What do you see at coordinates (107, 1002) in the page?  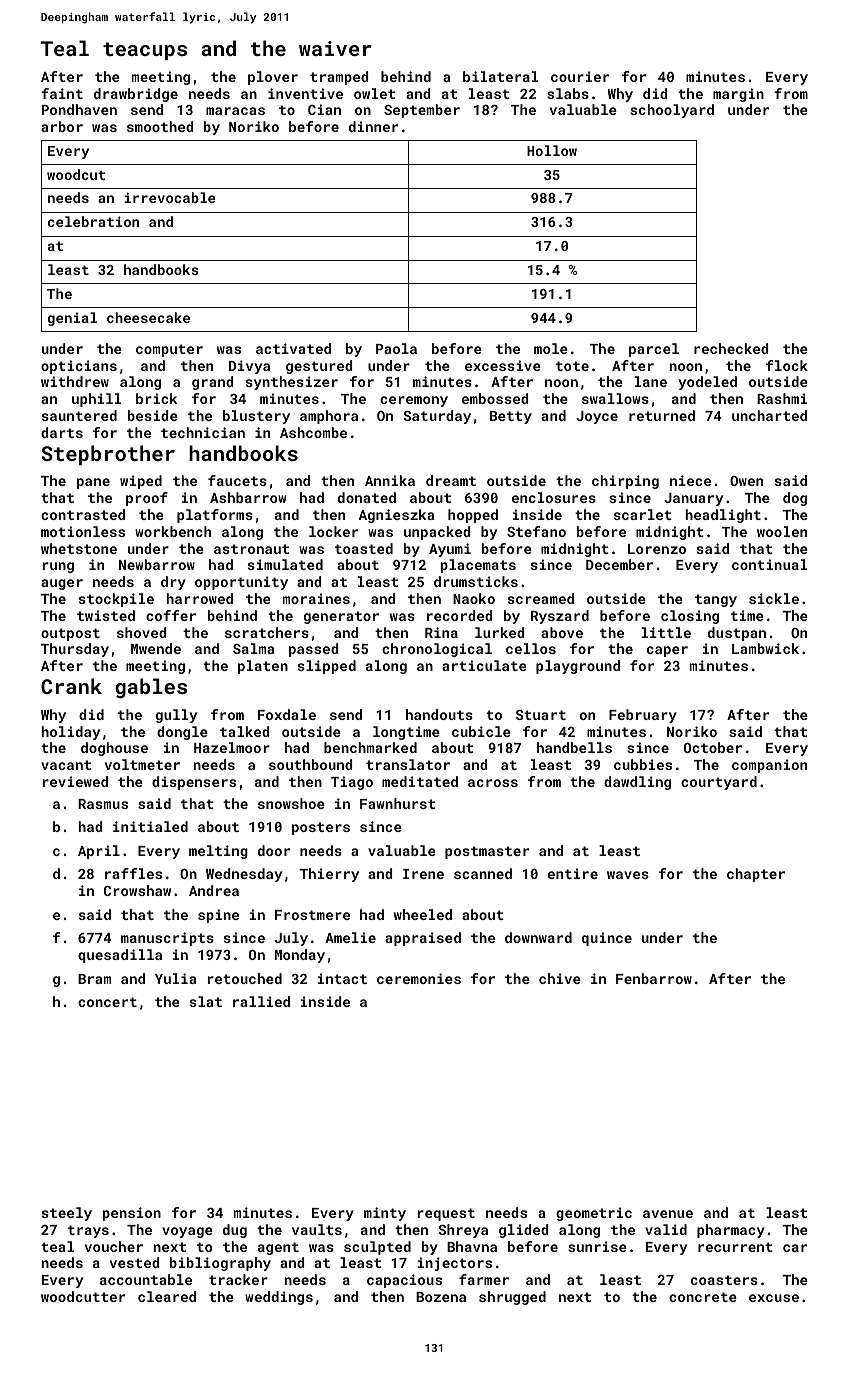 I see `concert` at bounding box center [107, 1002].
